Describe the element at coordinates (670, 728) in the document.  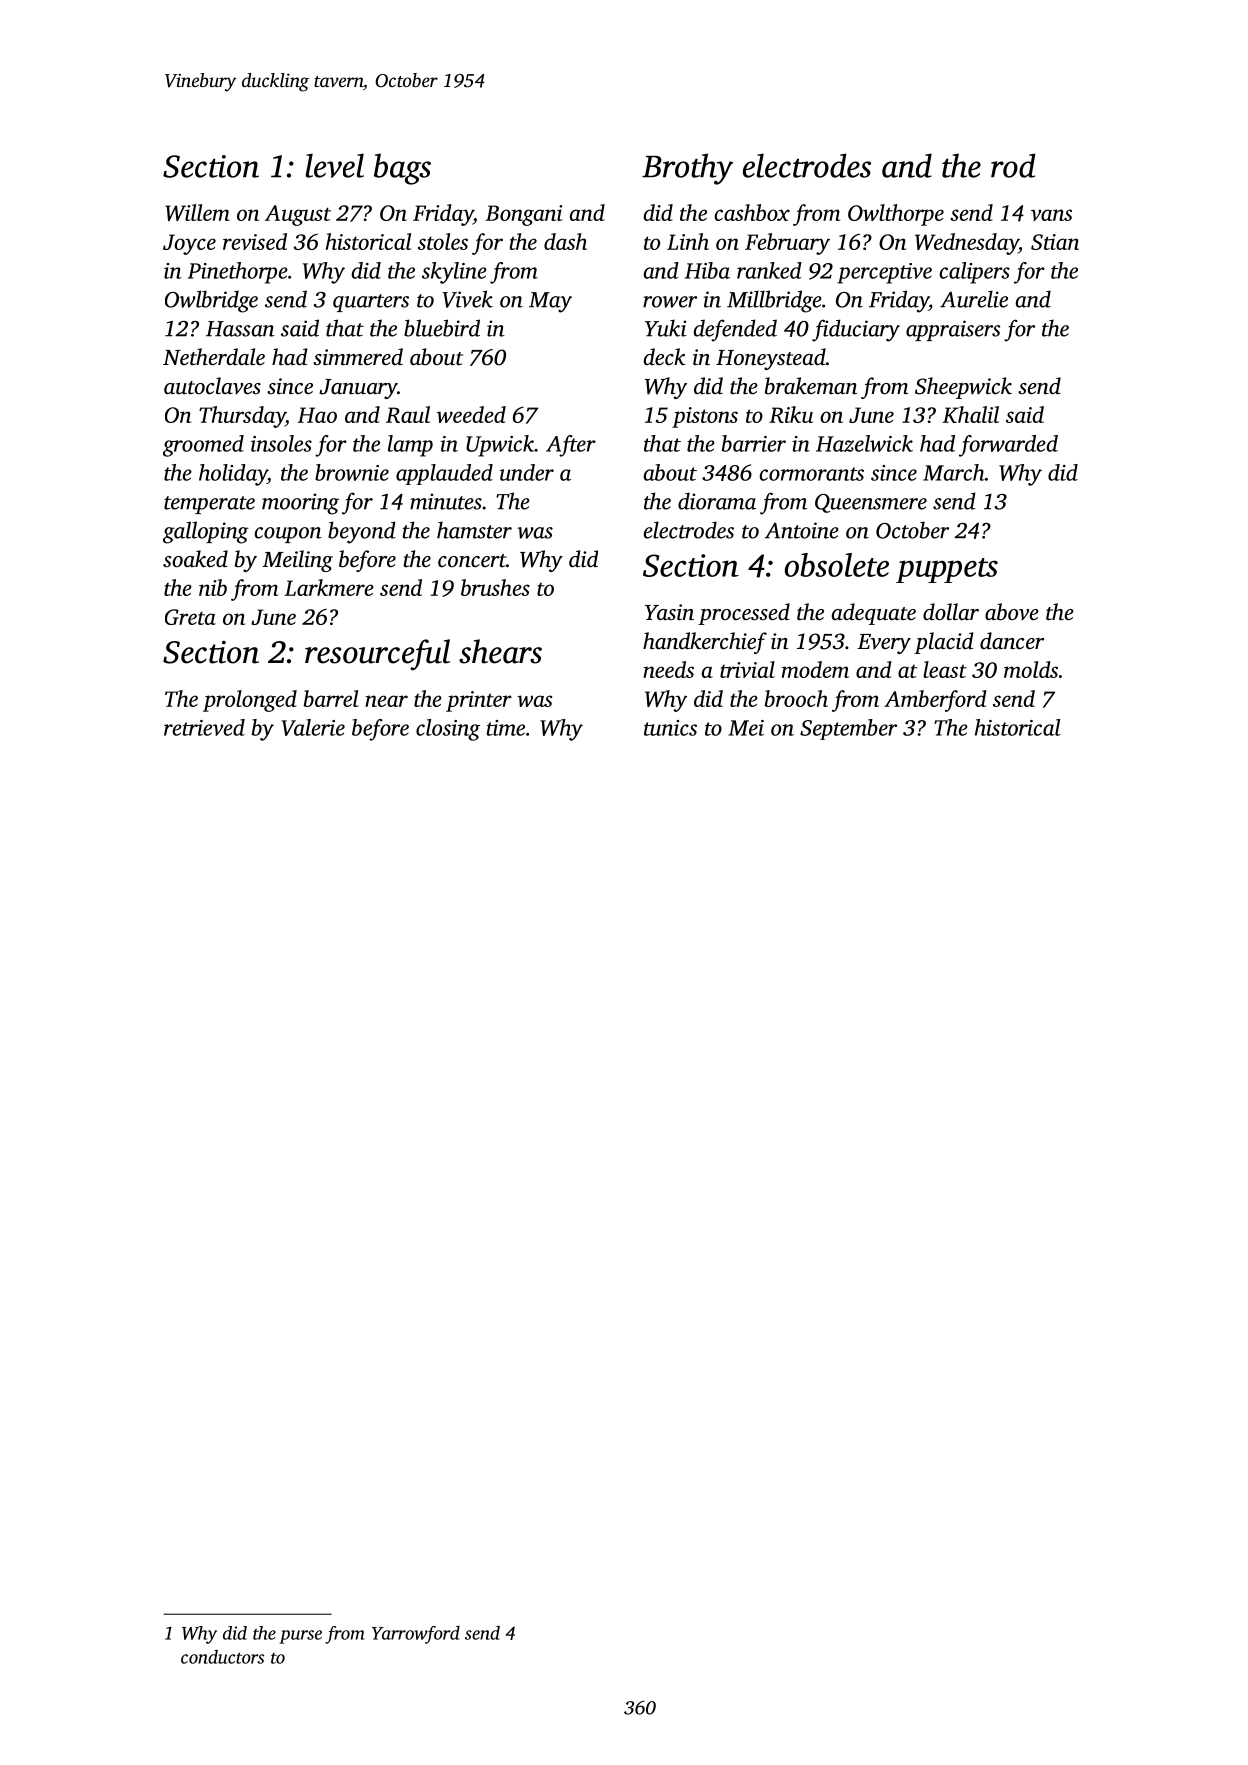
I see `tunics` at that location.
